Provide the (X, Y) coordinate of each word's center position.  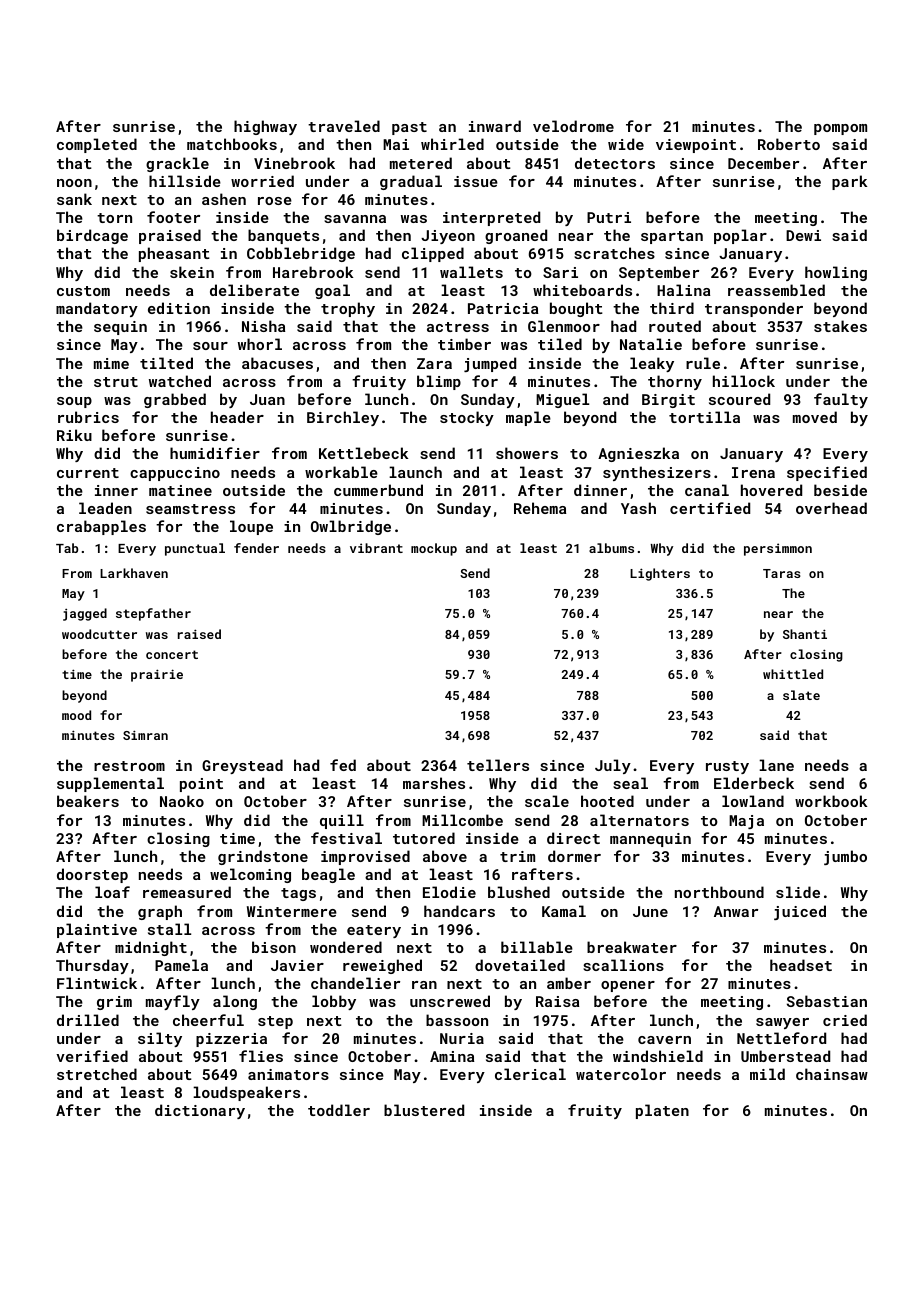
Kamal (564, 911)
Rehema (540, 508)
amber (569, 983)
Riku (74, 435)
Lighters (660, 574)
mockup (434, 549)
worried (262, 181)
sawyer (782, 1023)
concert (172, 654)
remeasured (187, 892)
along (235, 1002)
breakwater (632, 947)
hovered (771, 490)
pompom (840, 129)
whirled (452, 144)
